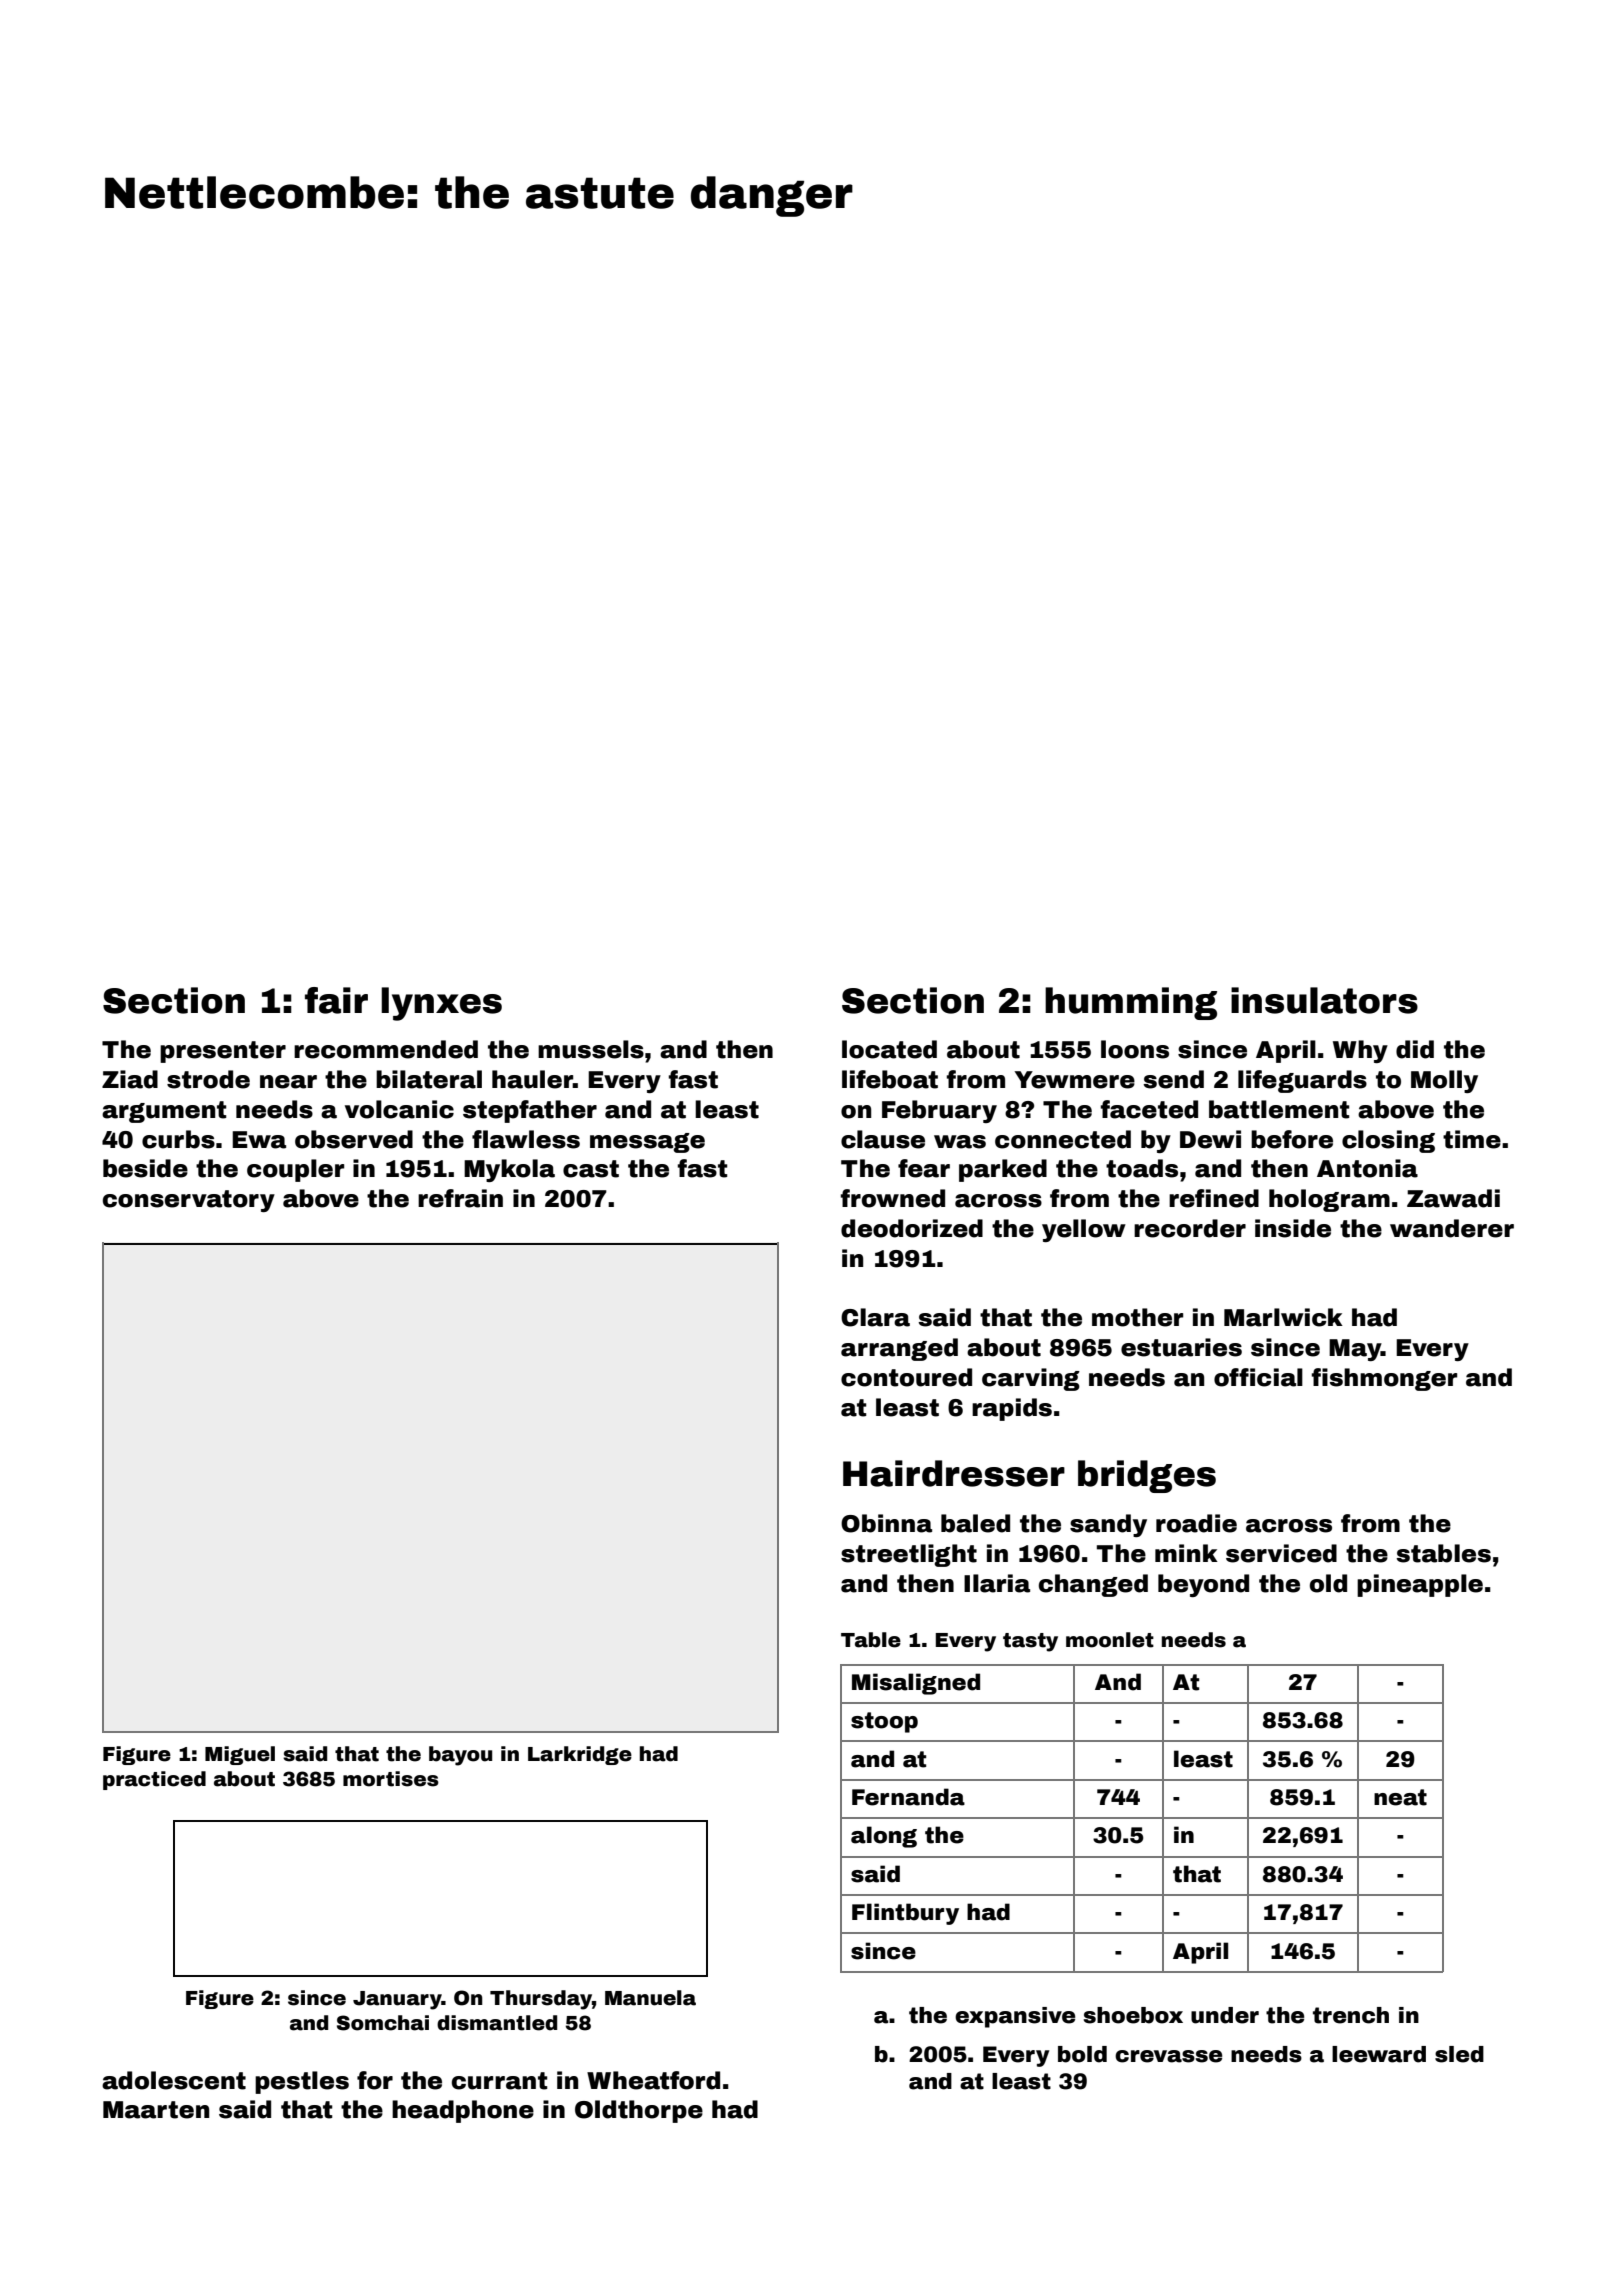  What do you see at coordinates (391, 1779) in the screenshot?
I see `mortises` at bounding box center [391, 1779].
